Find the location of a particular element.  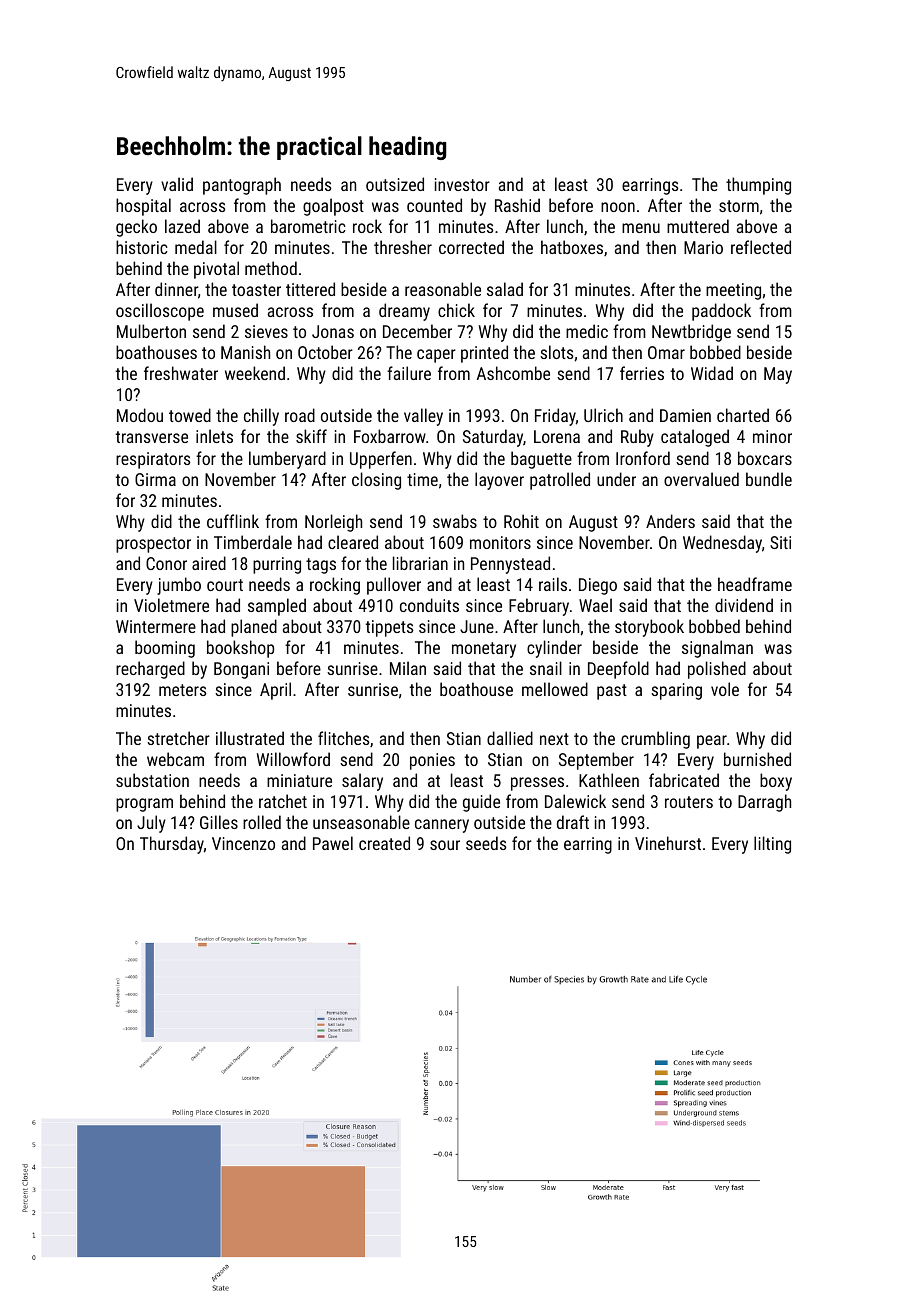

barometric is located at coordinates (308, 226).
